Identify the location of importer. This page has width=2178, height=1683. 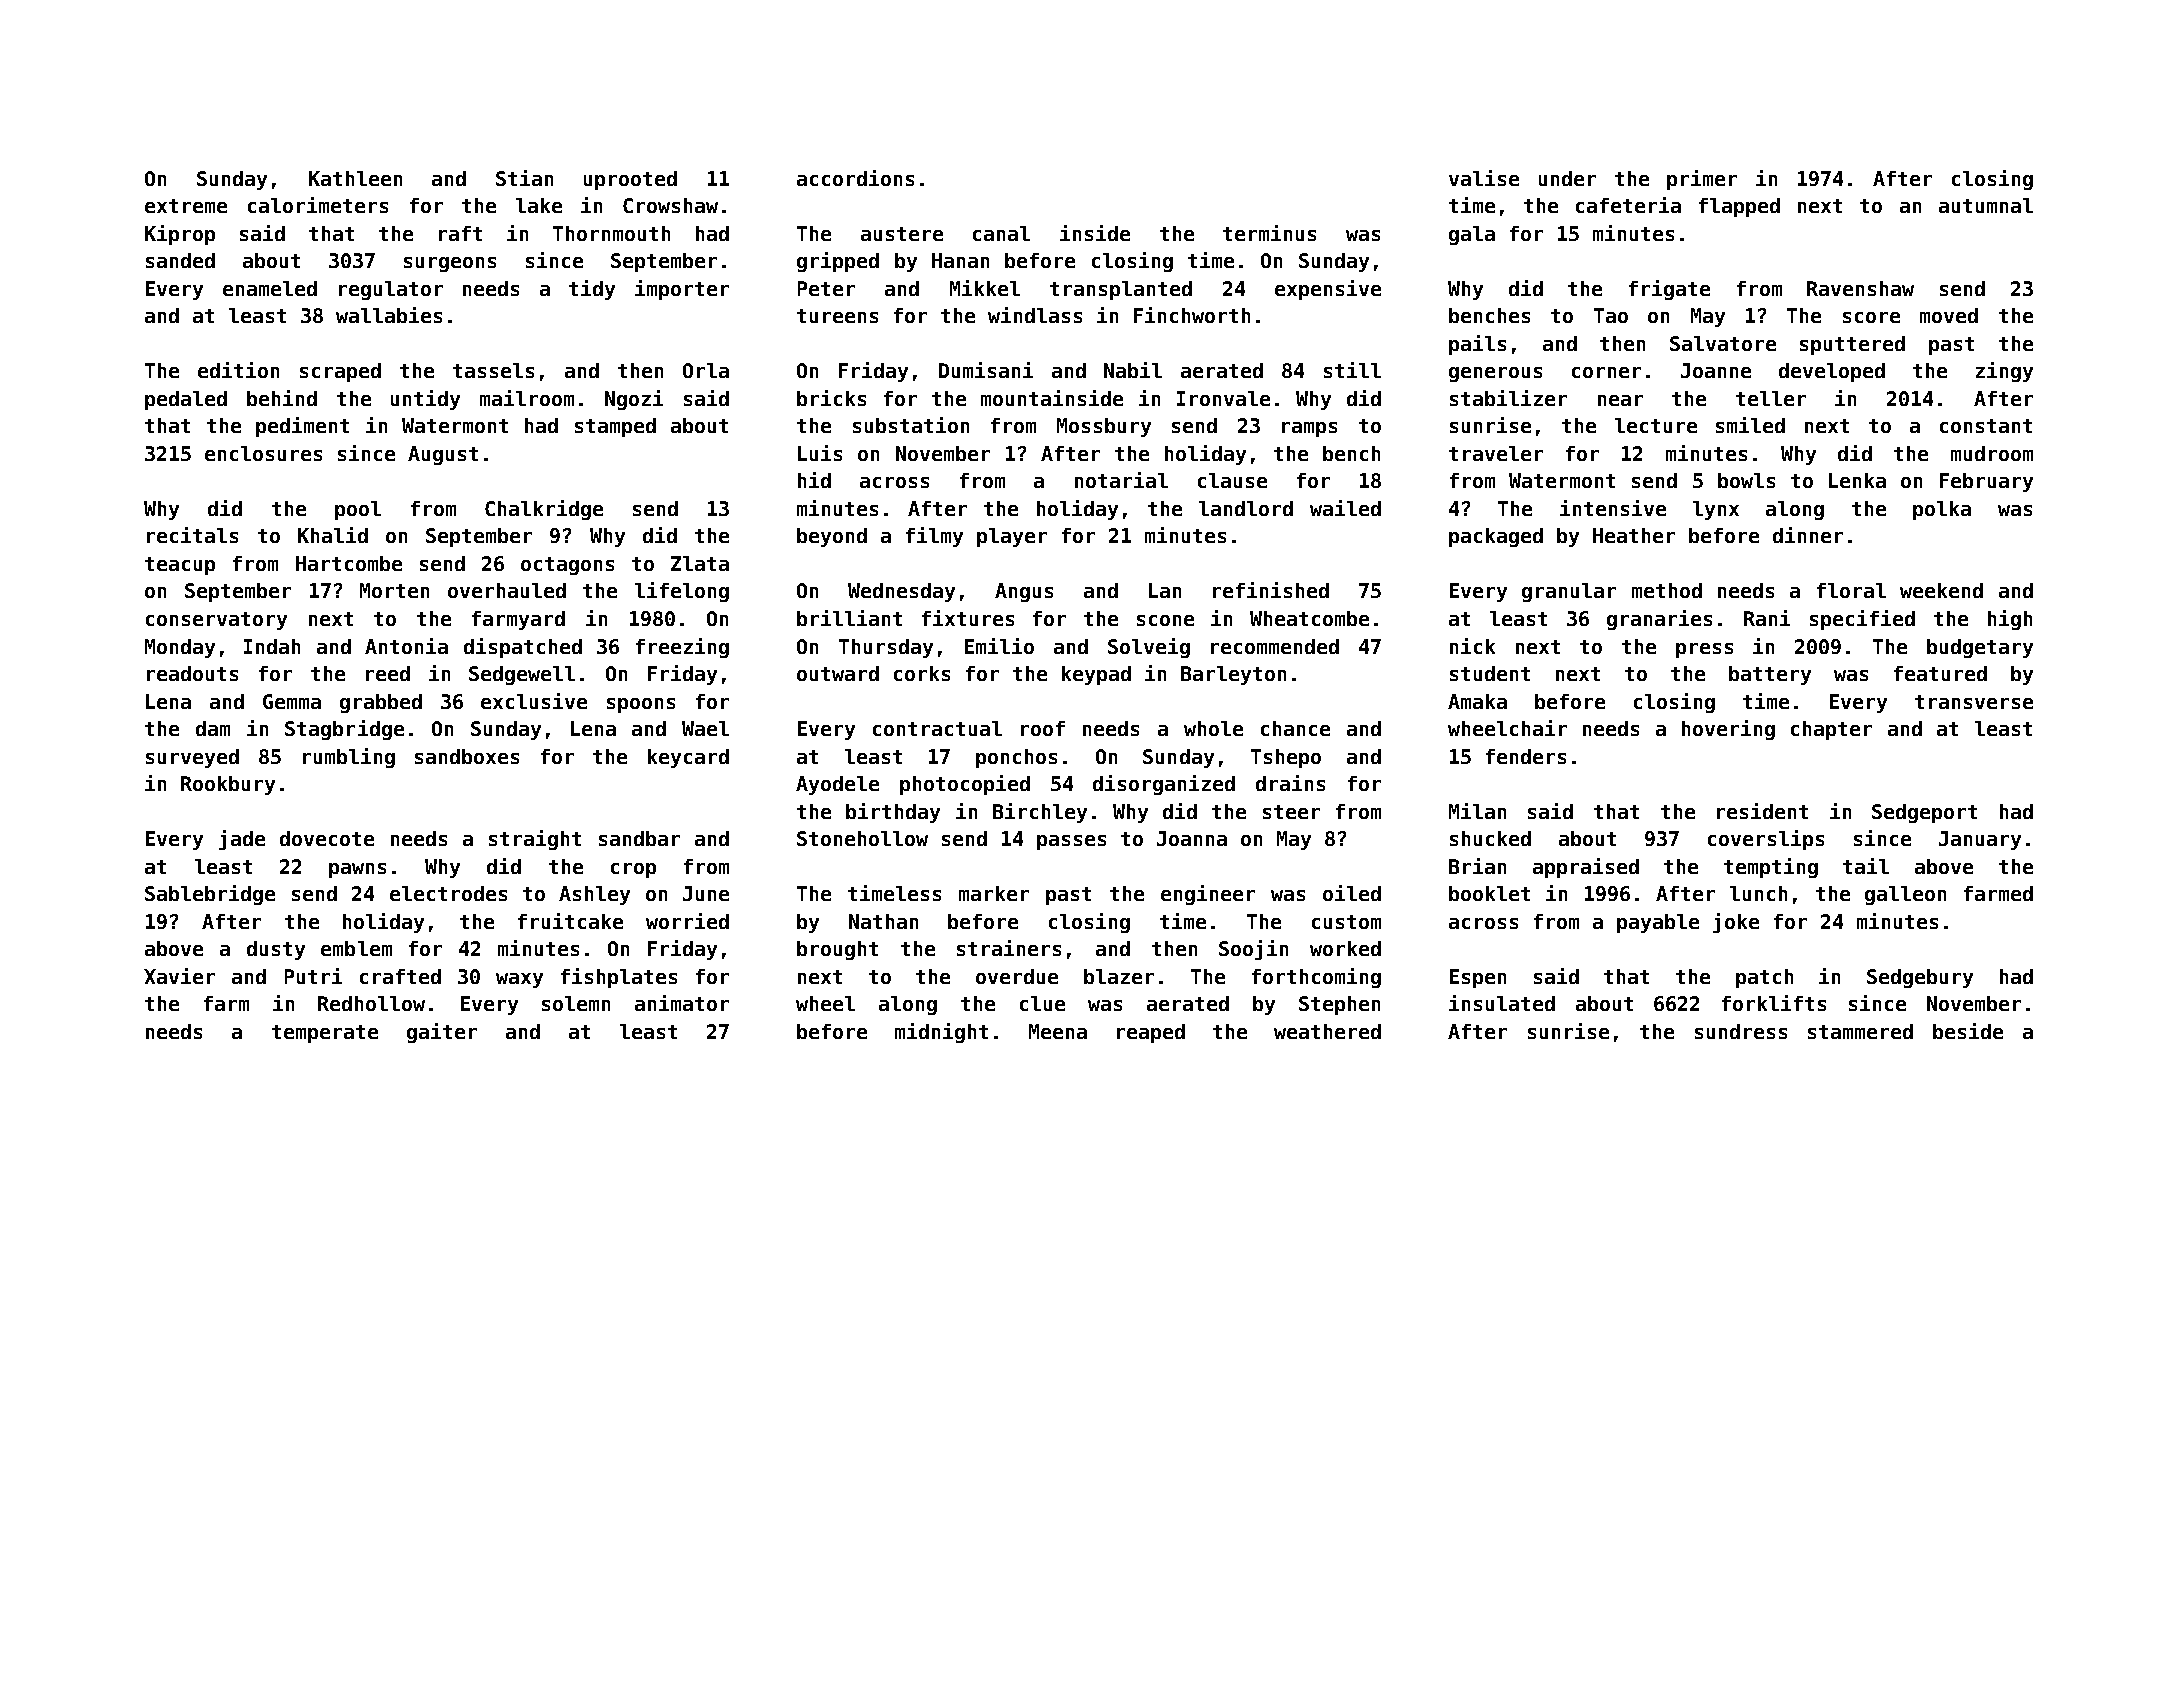
(682, 290).
